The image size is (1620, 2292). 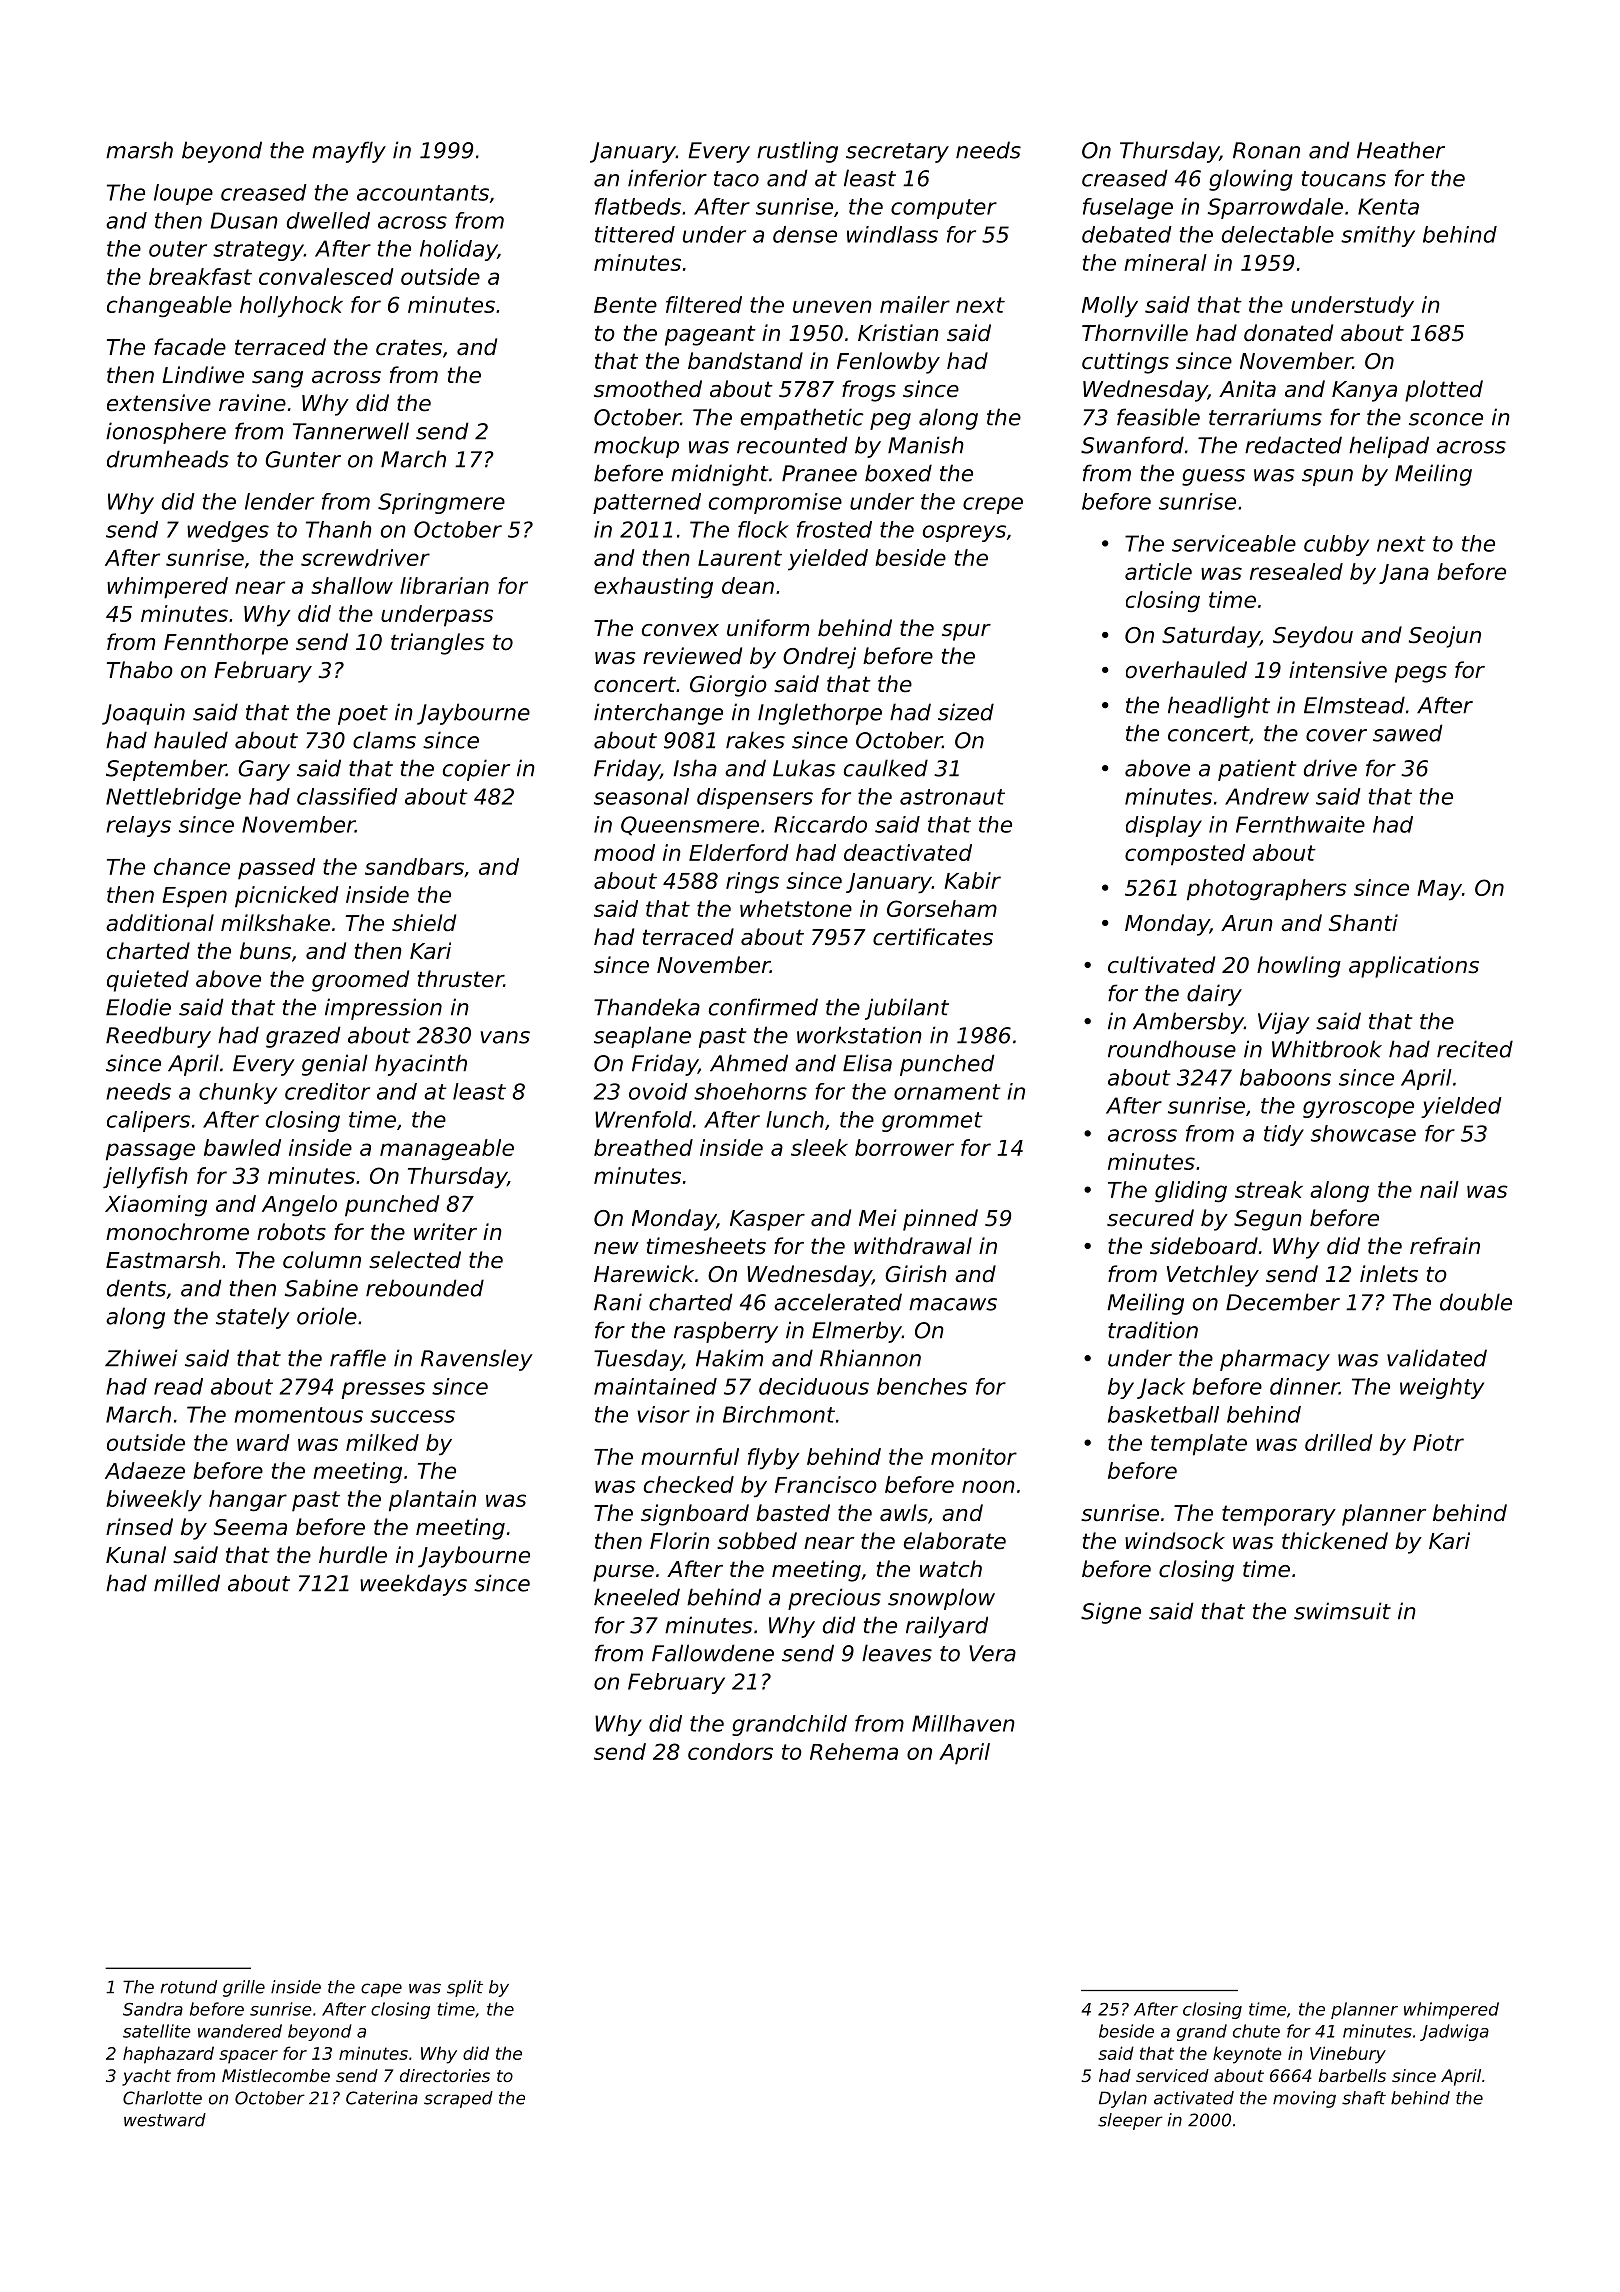 What do you see at coordinates (276, 2075) in the screenshot?
I see `Mistlecombe` at bounding box center [276, 2075].
